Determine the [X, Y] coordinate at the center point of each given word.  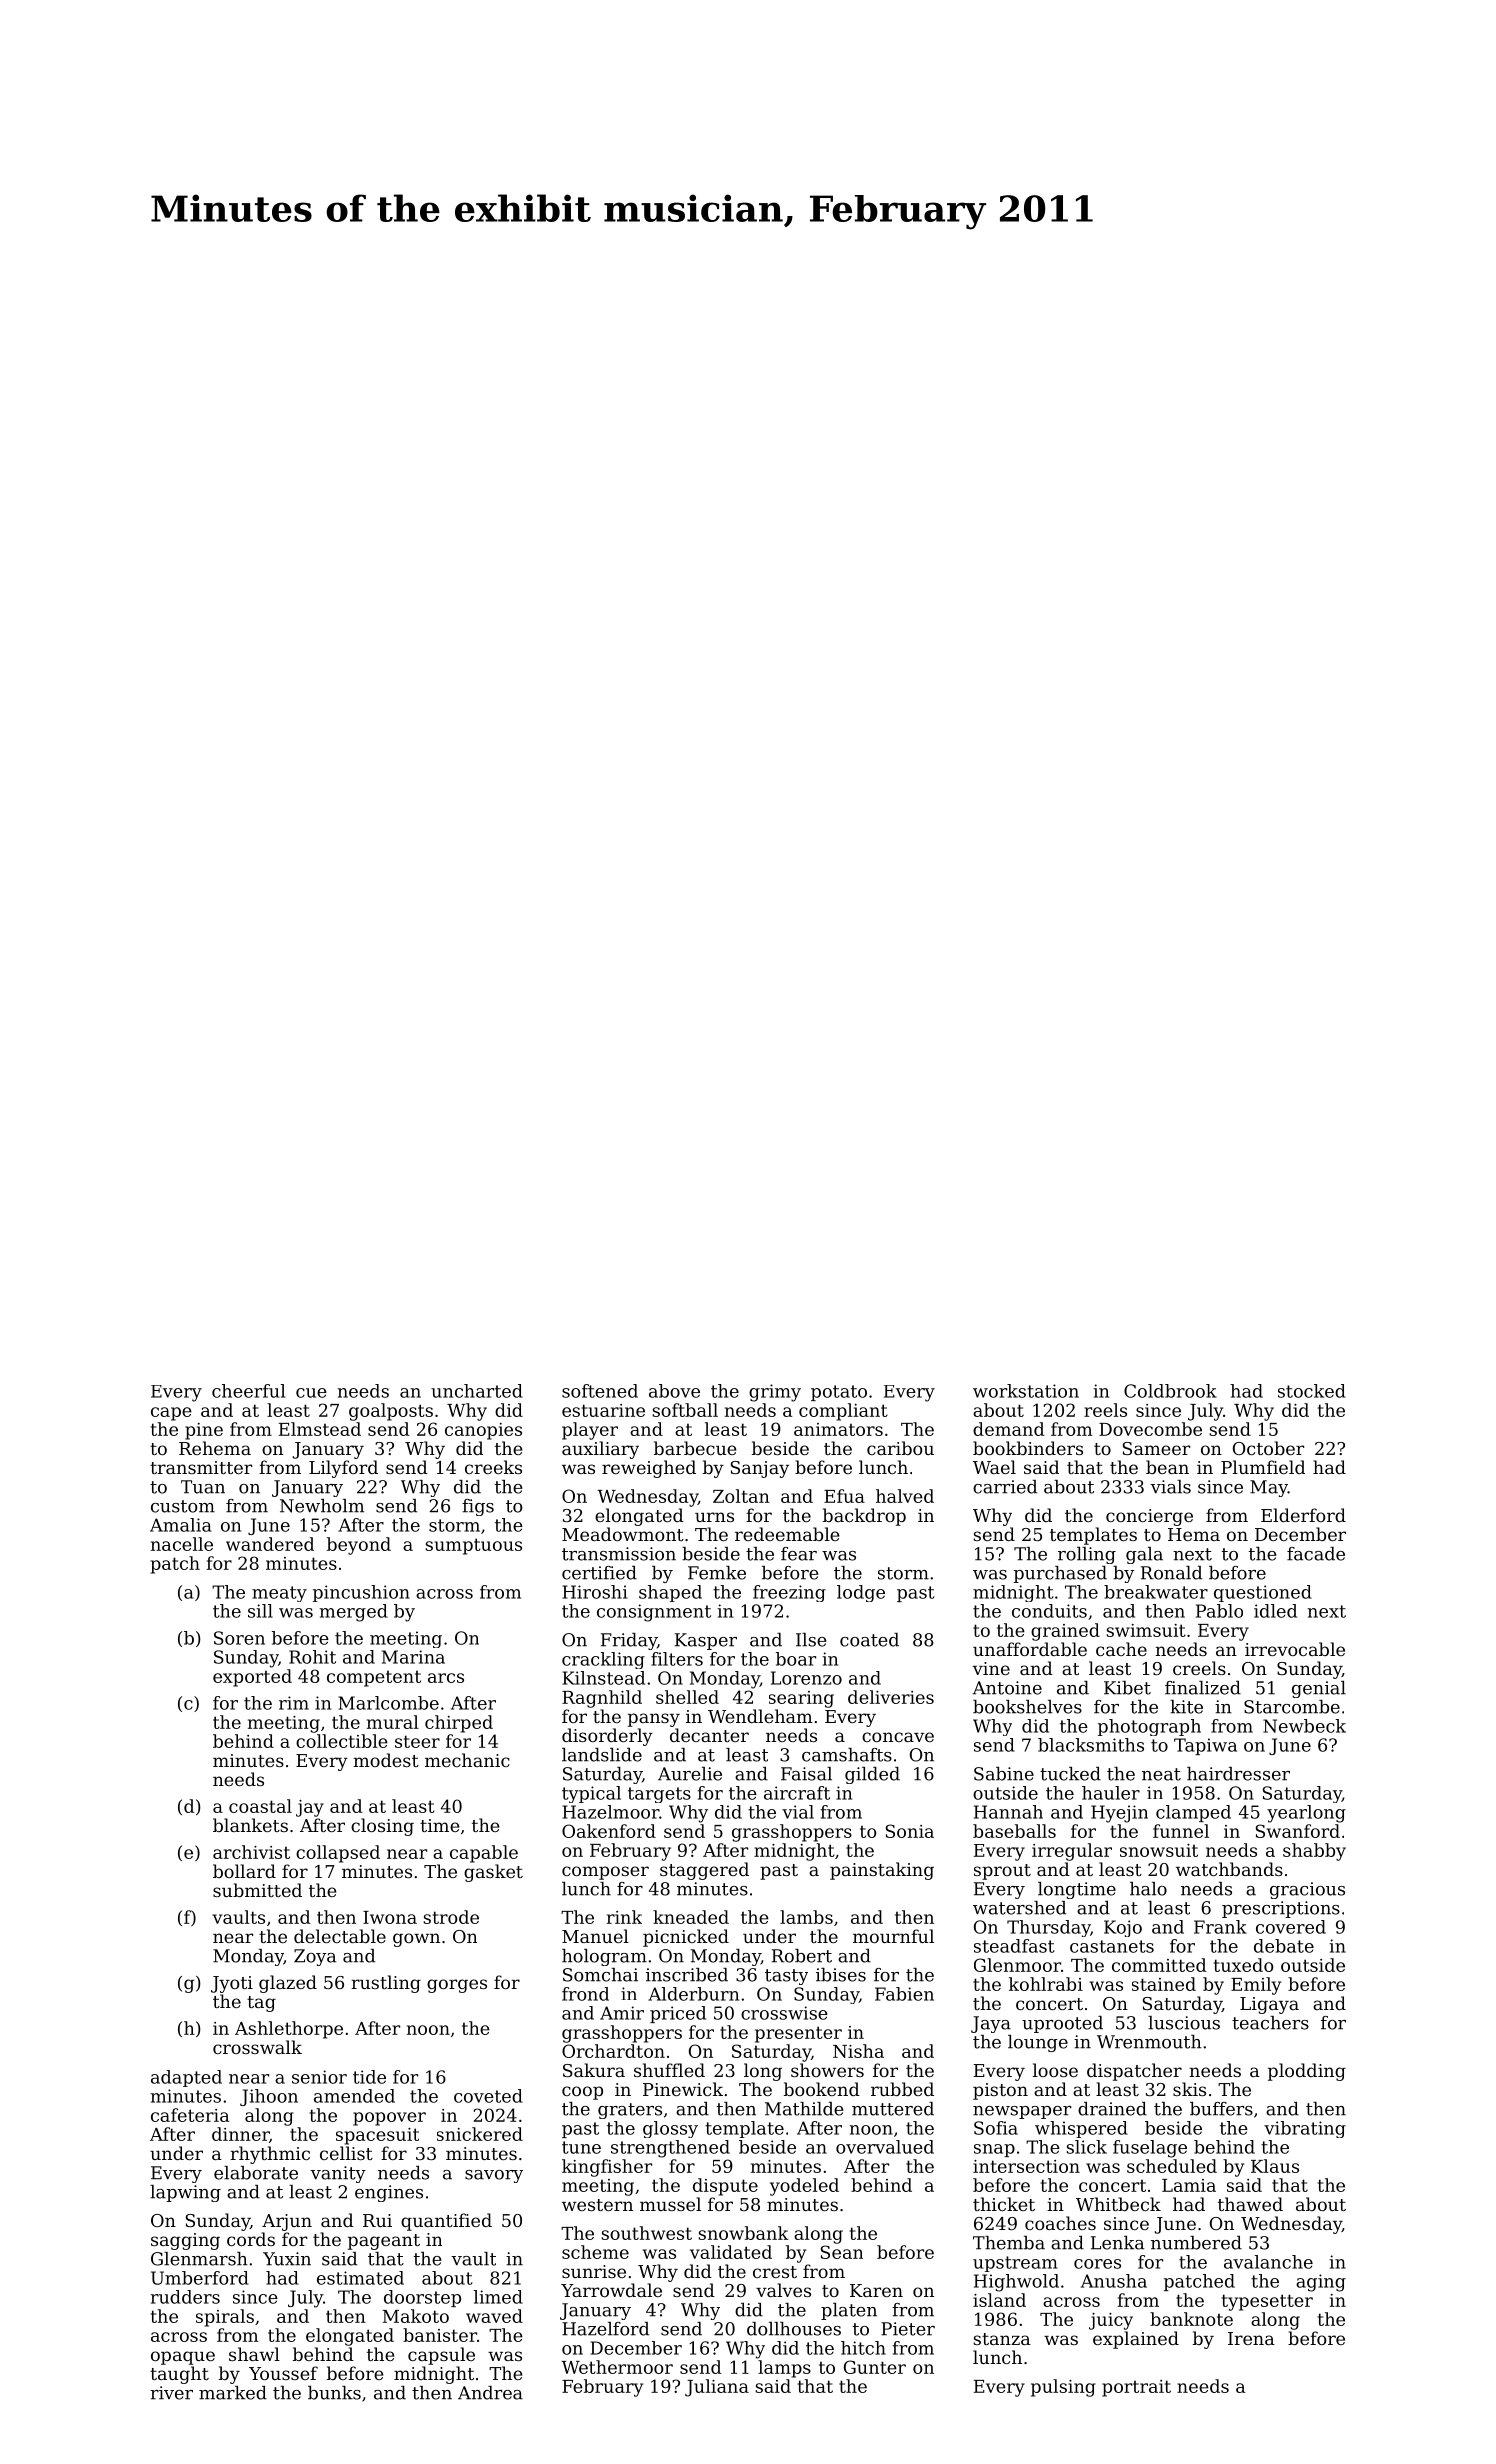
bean [1167, 1467]
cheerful [248, 1391]
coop [582, 2093]
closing [382, 1827]
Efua [844, 1496]
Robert [802, 1956]
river [171, 2393]
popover [389, 2119]
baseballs [1014, 1831]
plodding [1307, 2072]
